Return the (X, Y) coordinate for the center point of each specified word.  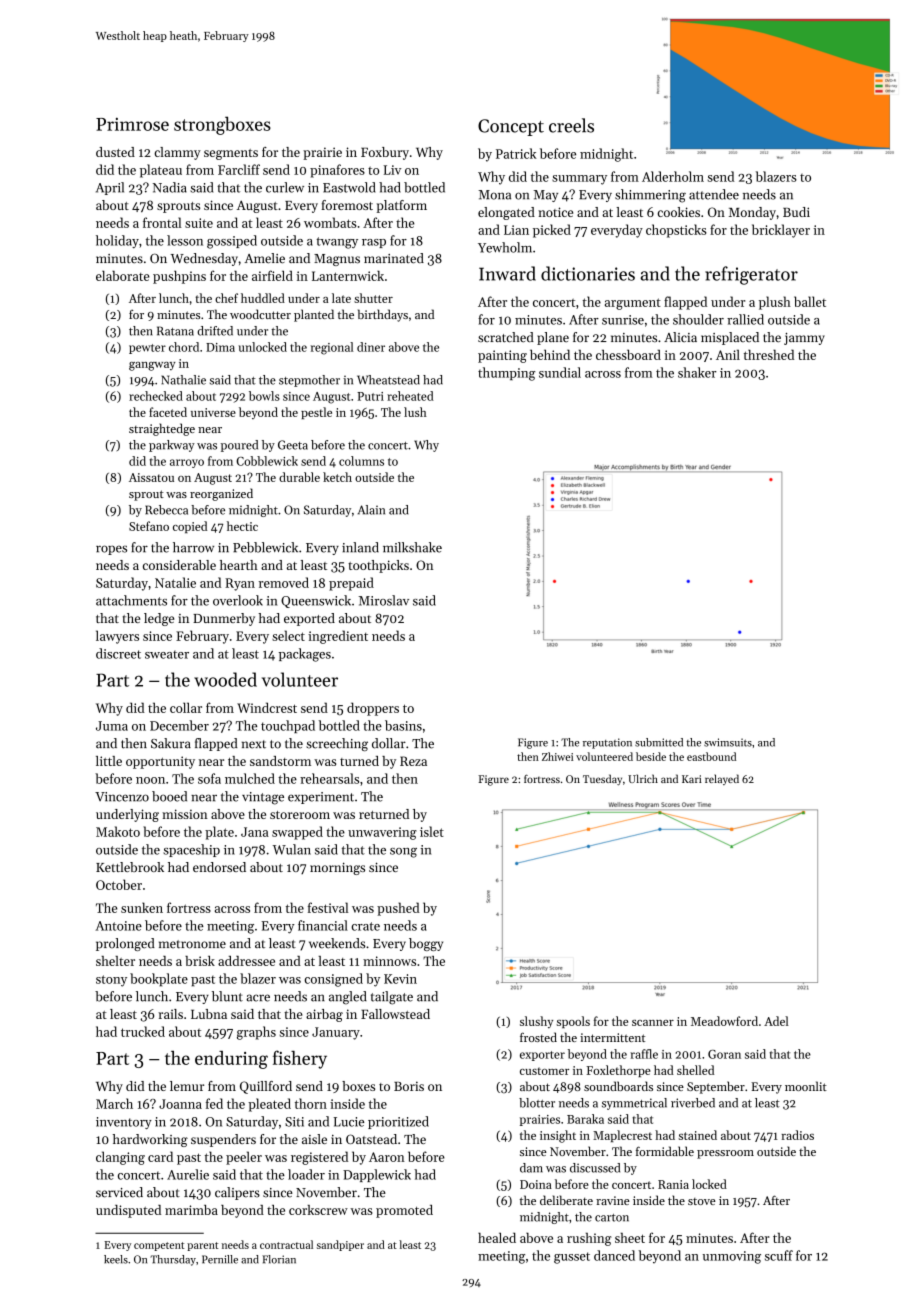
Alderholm (673, 176)
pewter (147, 349)
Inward (507, 273)
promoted (404, 1211)
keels (116, 1259)
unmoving (732, 1257)
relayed (722, 779)
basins (403, 725)
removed (284, 582)
